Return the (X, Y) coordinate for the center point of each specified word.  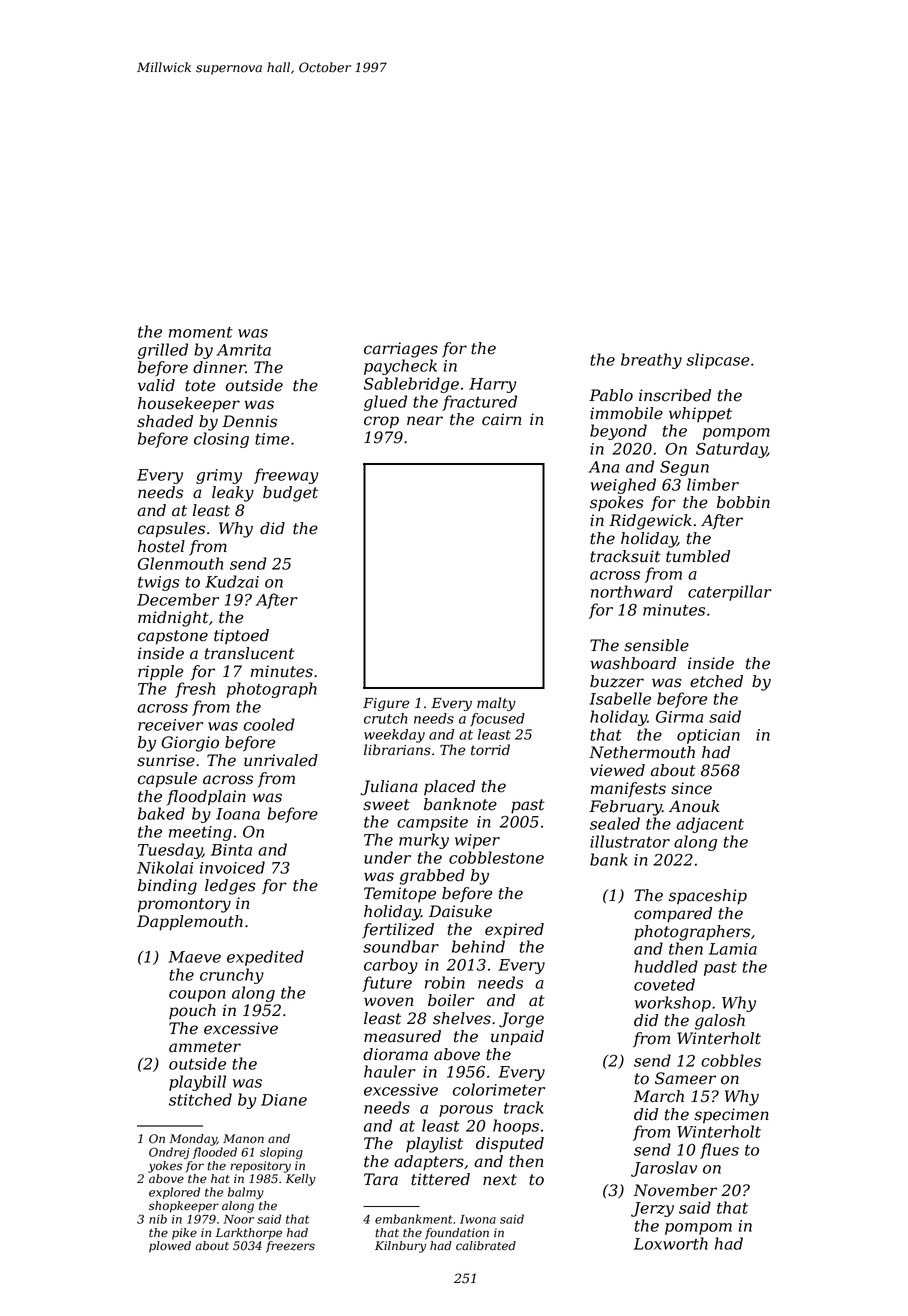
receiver (170, 725)
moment (201, 332)
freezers (290, 1247)
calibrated (486, 1246)
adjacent (710, 825)
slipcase (718, 361)
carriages (401, 350)
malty (496, 704)
